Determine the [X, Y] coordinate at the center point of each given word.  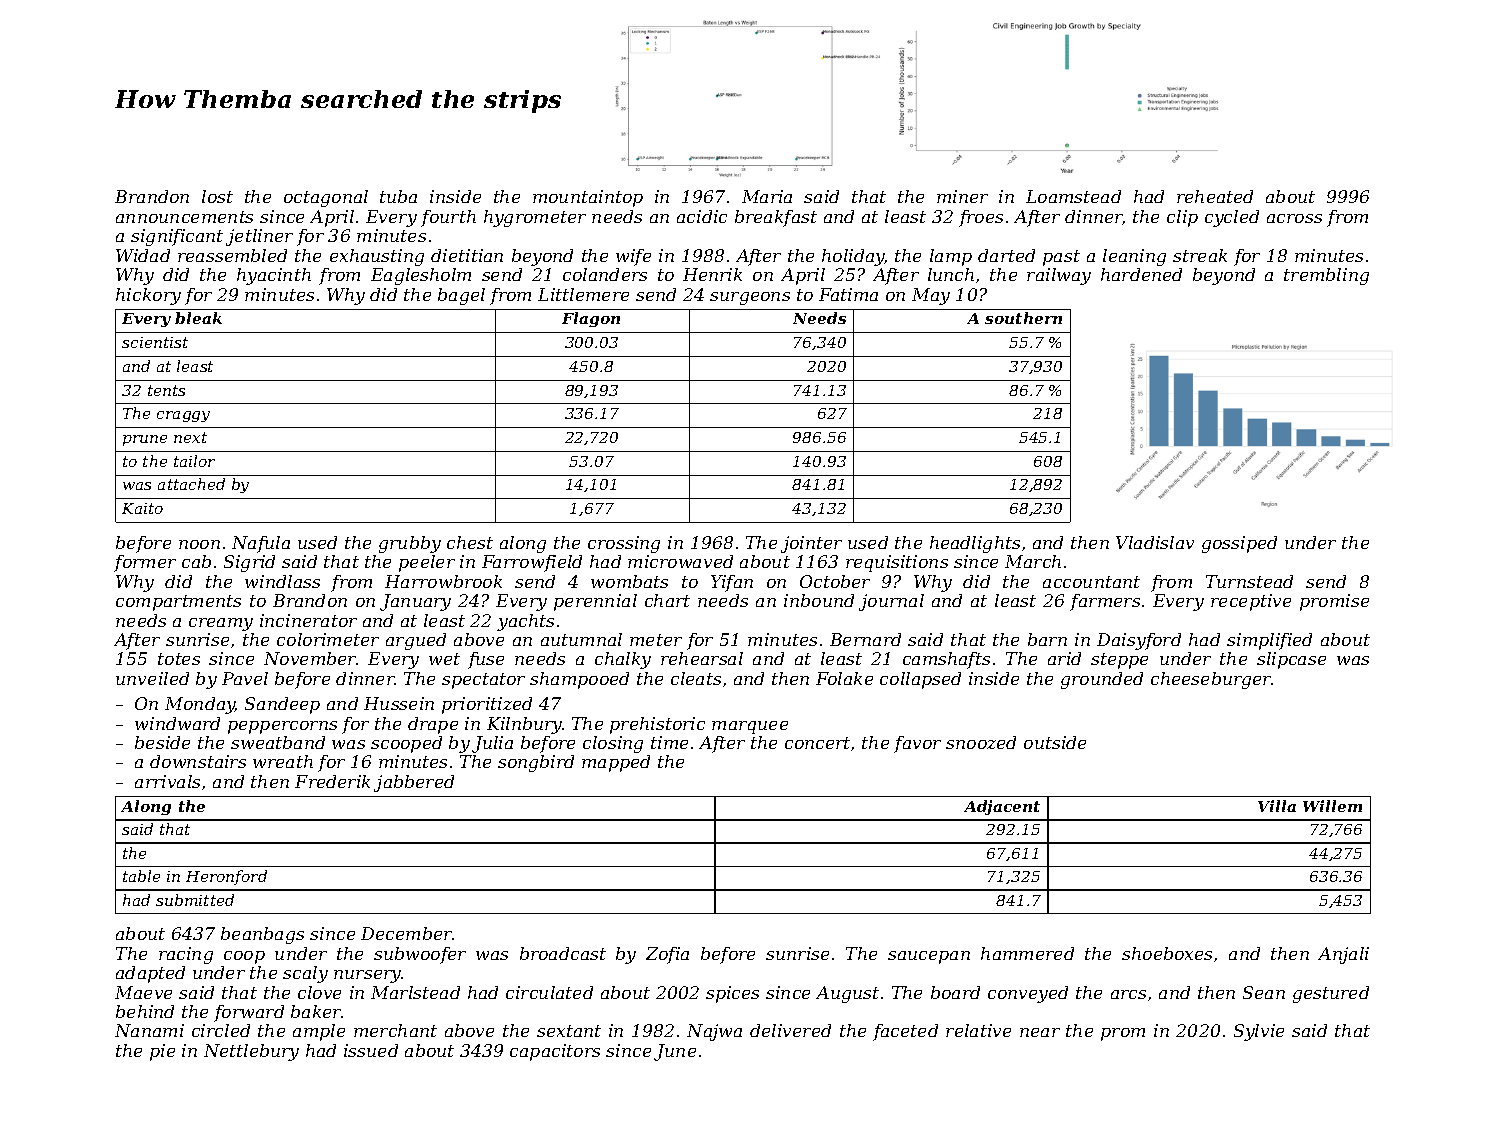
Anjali [1343, 955]
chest [470, 542]
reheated [1215, 196]
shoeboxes [1167, 953]
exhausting [377, 257]
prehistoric [657, 725]
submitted [195, 900]
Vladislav [1155, 542]
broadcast [563, 953]
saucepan [929, 957]
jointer [811, 544]
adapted [150, 974]
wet [444, 659]
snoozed [981, 742]
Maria [767, 196]
